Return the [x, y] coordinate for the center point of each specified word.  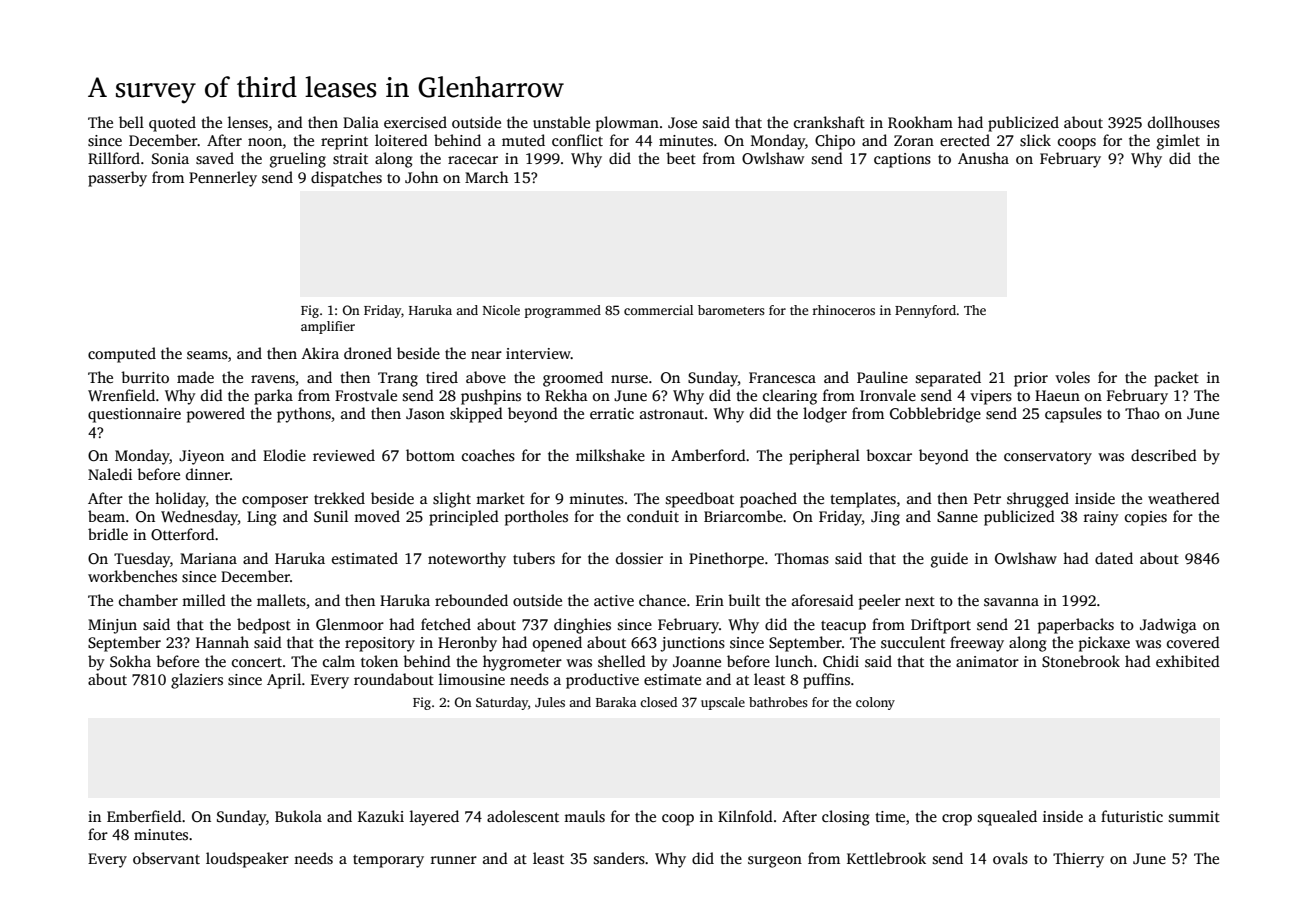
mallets [281, 600]
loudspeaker [247, 860]
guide [949, 560]
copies [1146, 518]
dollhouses [1184, 122]
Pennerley [223, 179]
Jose [682, 123]
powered [216, 415]
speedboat [700, 500]
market [500, 498]
